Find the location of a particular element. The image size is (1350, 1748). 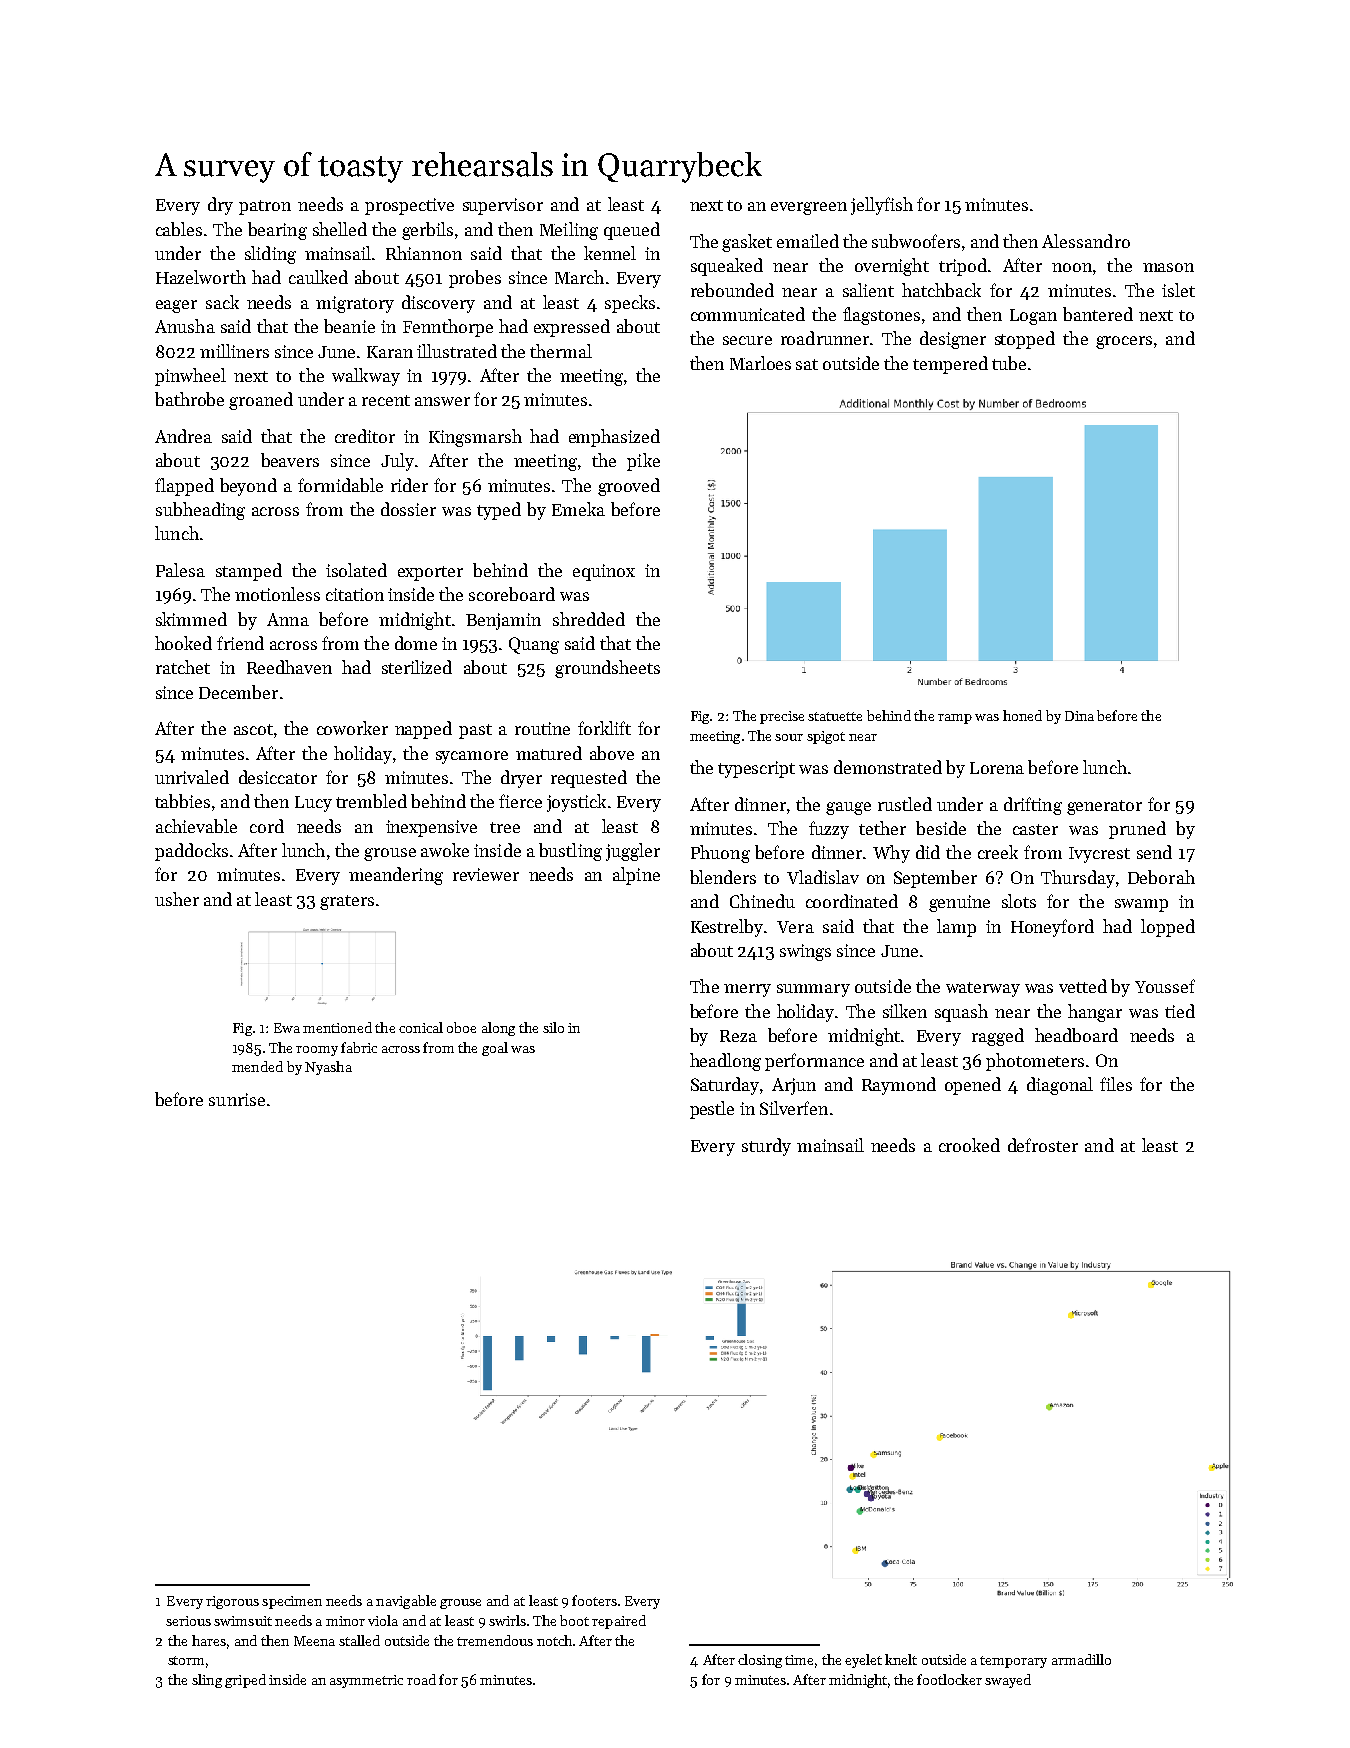

tempered is located at coordinates (950, 365).
